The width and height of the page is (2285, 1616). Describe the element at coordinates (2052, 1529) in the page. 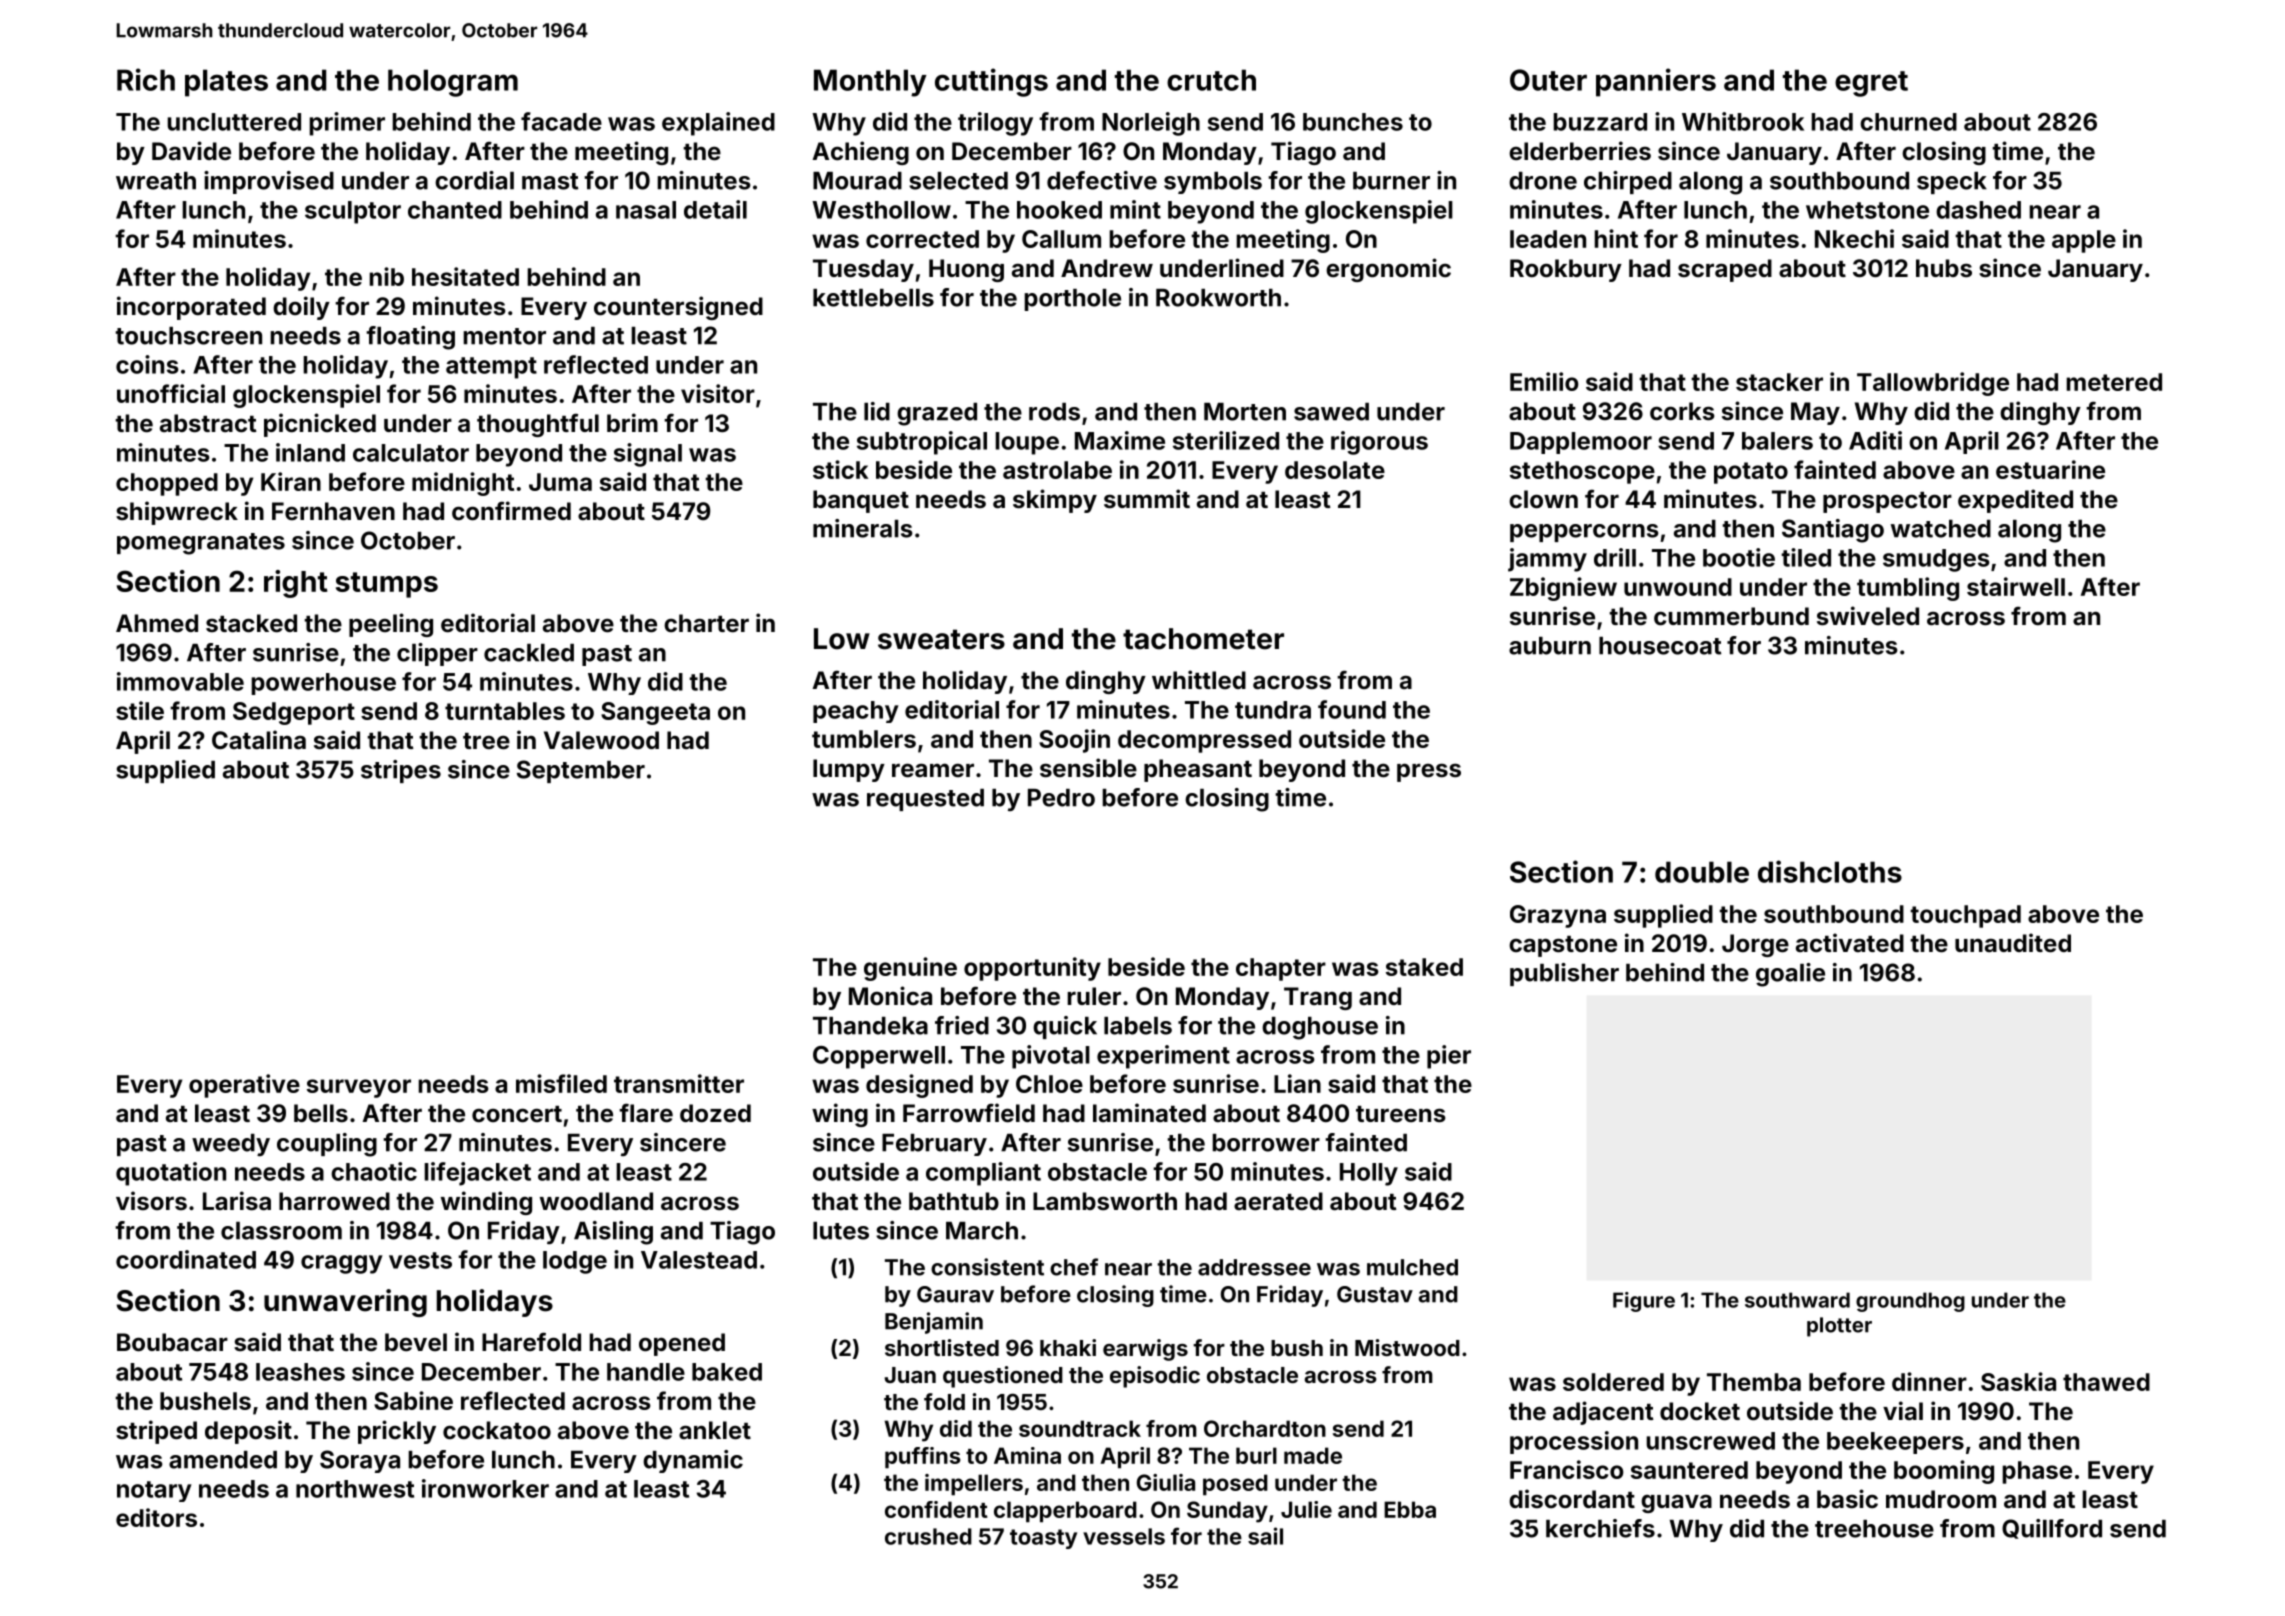

I see `Quillford` at that location.
